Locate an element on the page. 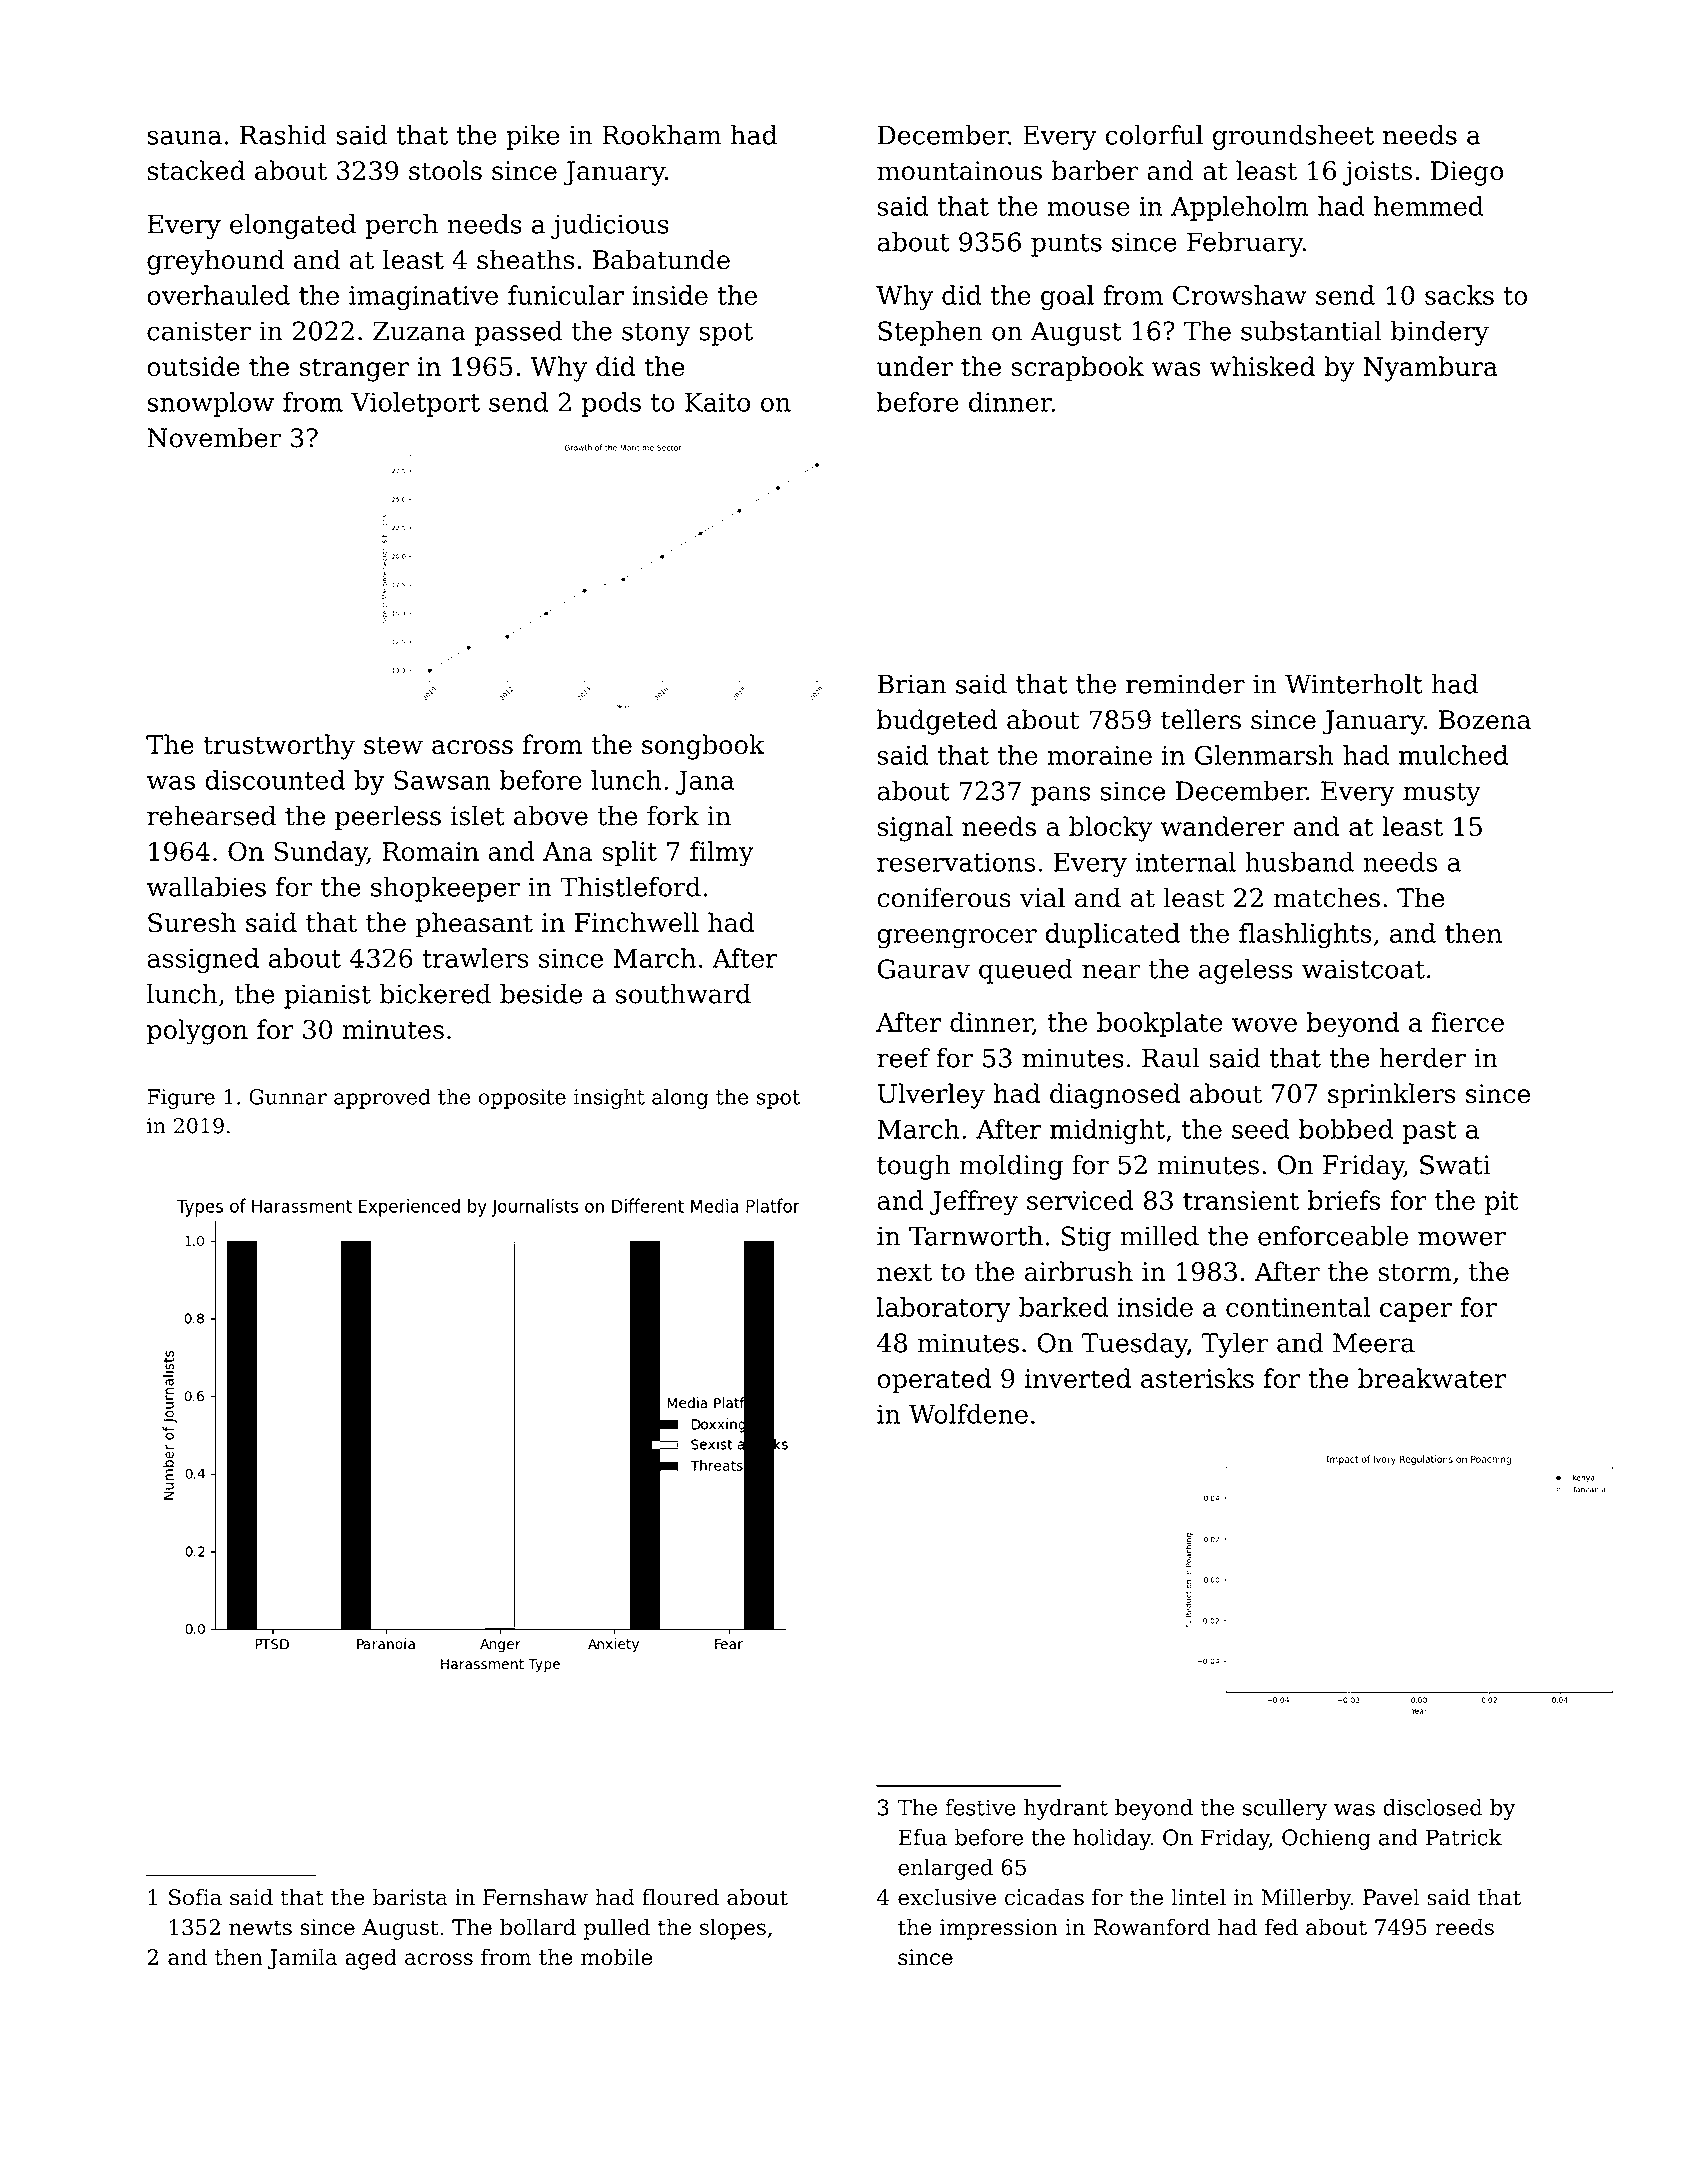  Bozena is located at coordinates (1485, 720).
